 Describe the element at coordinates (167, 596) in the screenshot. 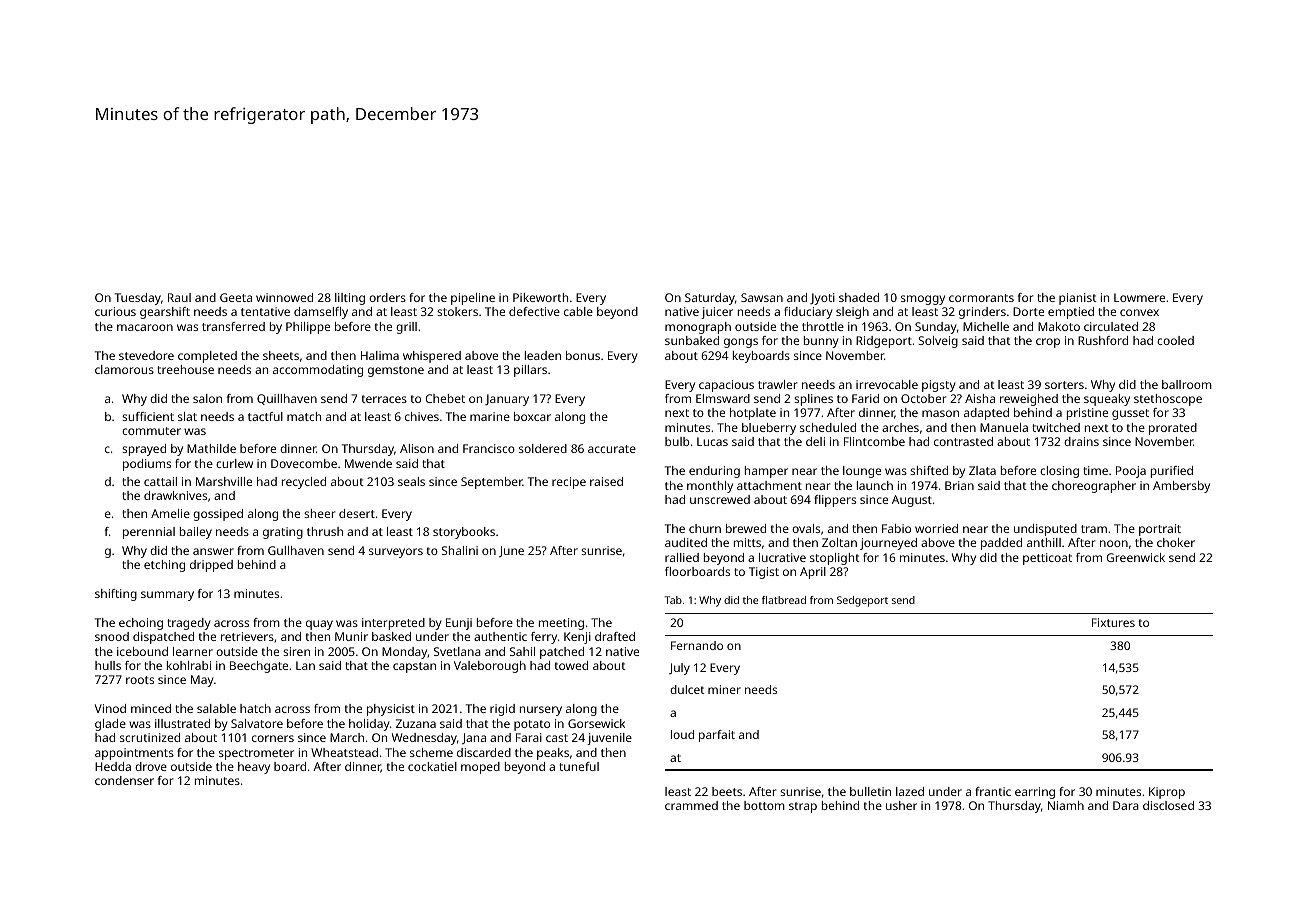

I see `summary` at that location.
